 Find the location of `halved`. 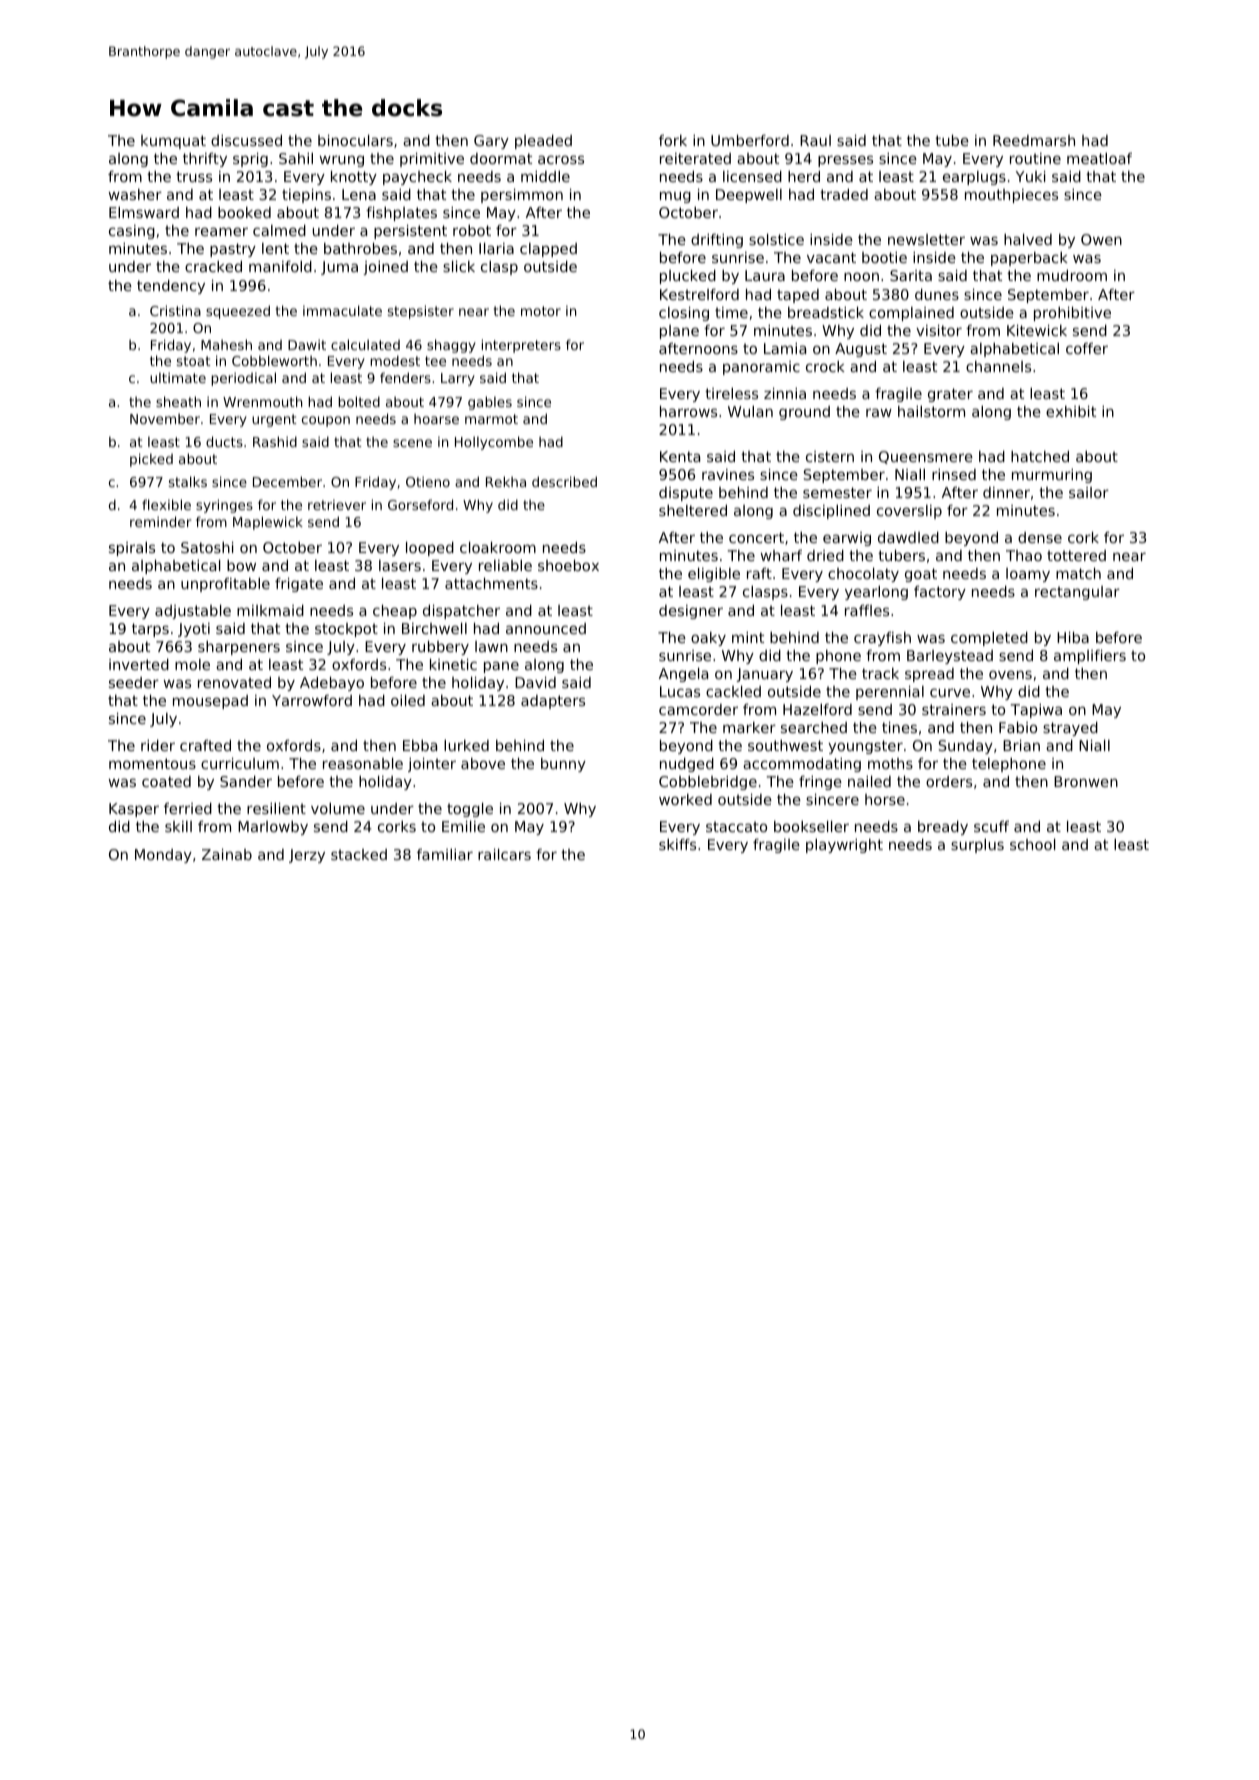

halved is located at coordinates (1028, 239).
